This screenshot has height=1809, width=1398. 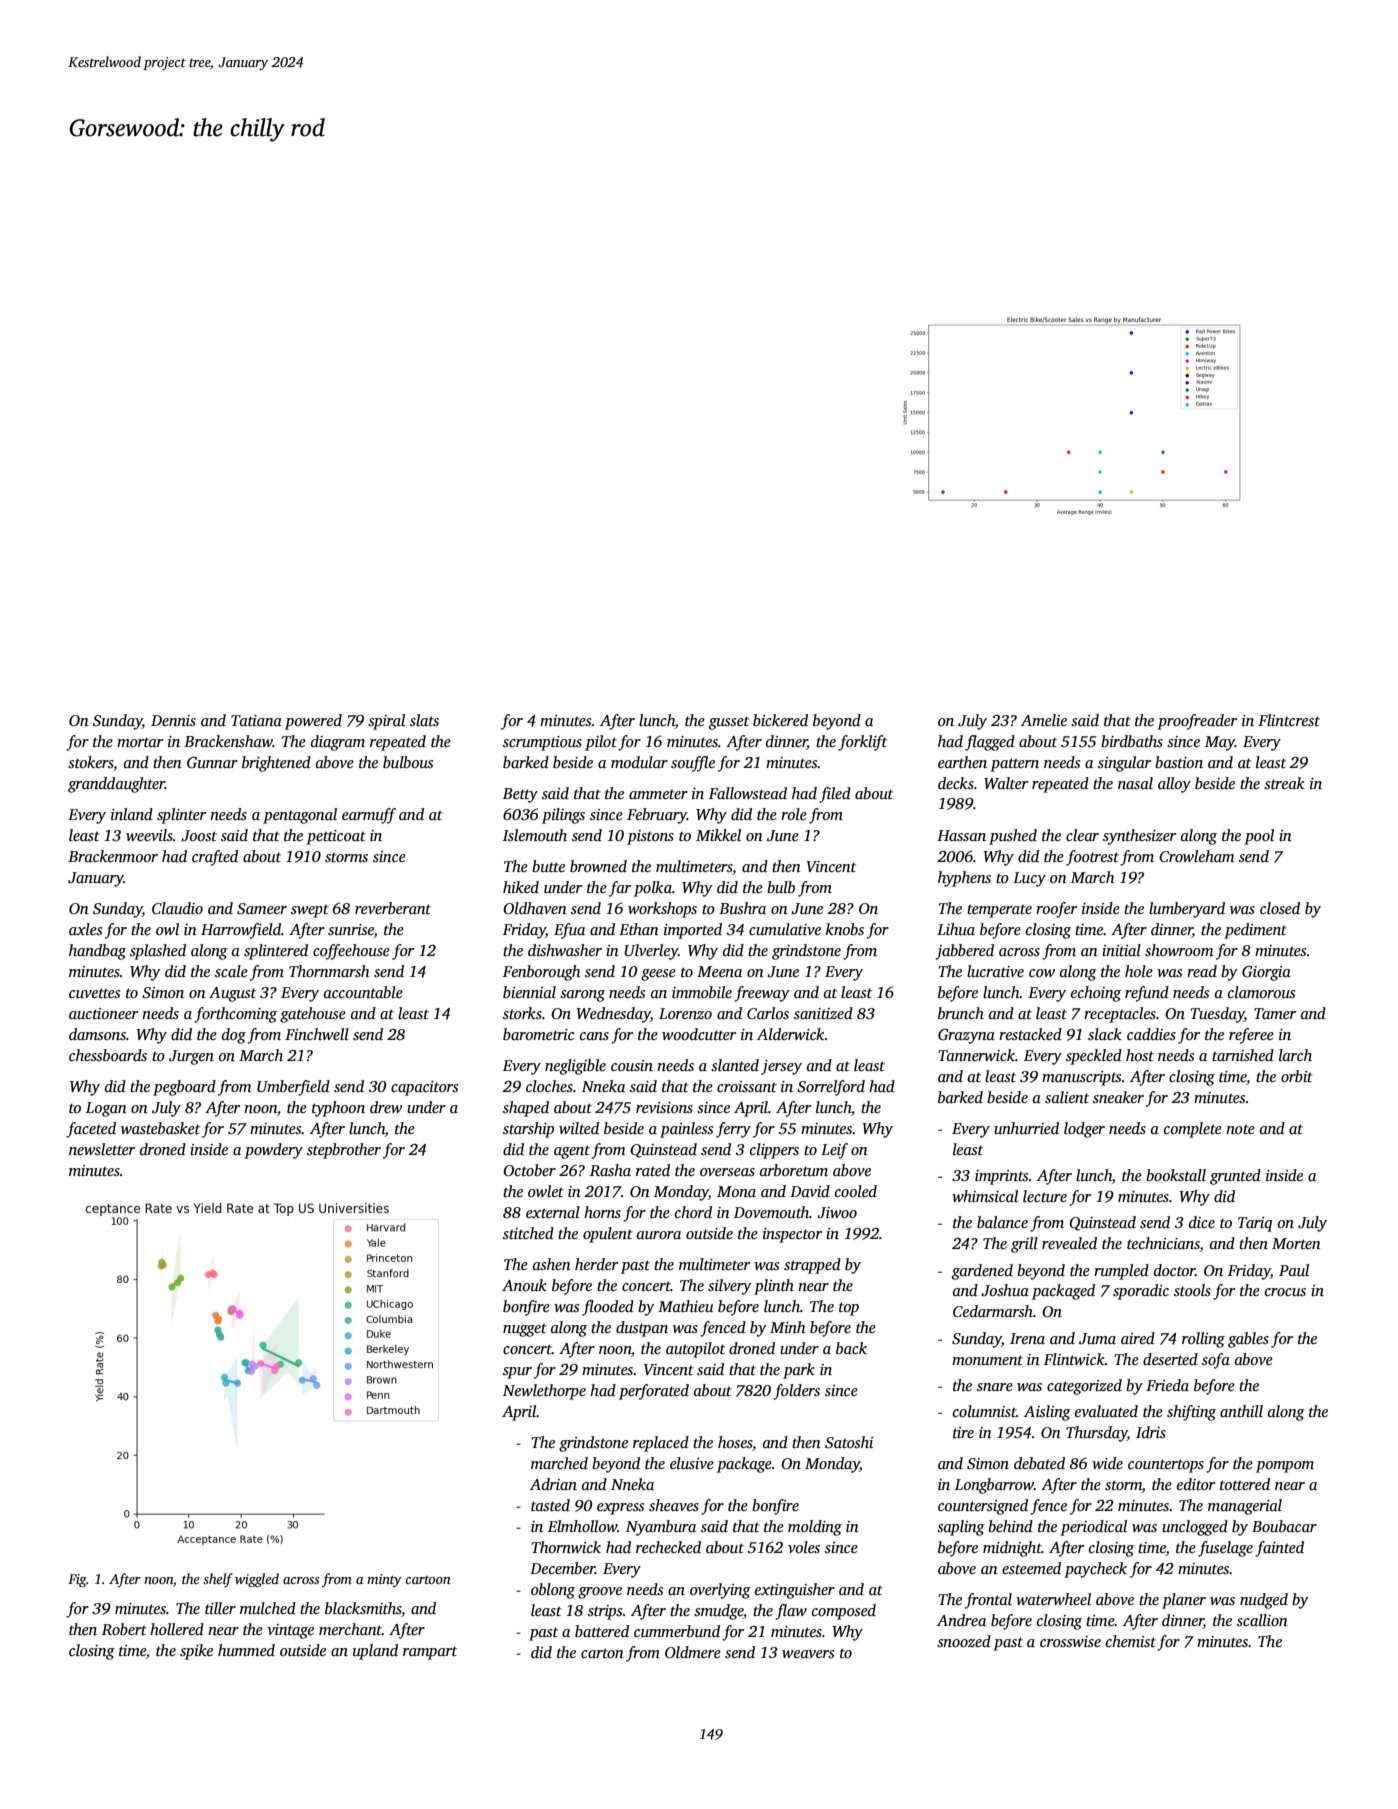 What do you see at coordinates (246, 1650) in the screenshot?
I see `hummed` at bounding box center [246, 1650].
